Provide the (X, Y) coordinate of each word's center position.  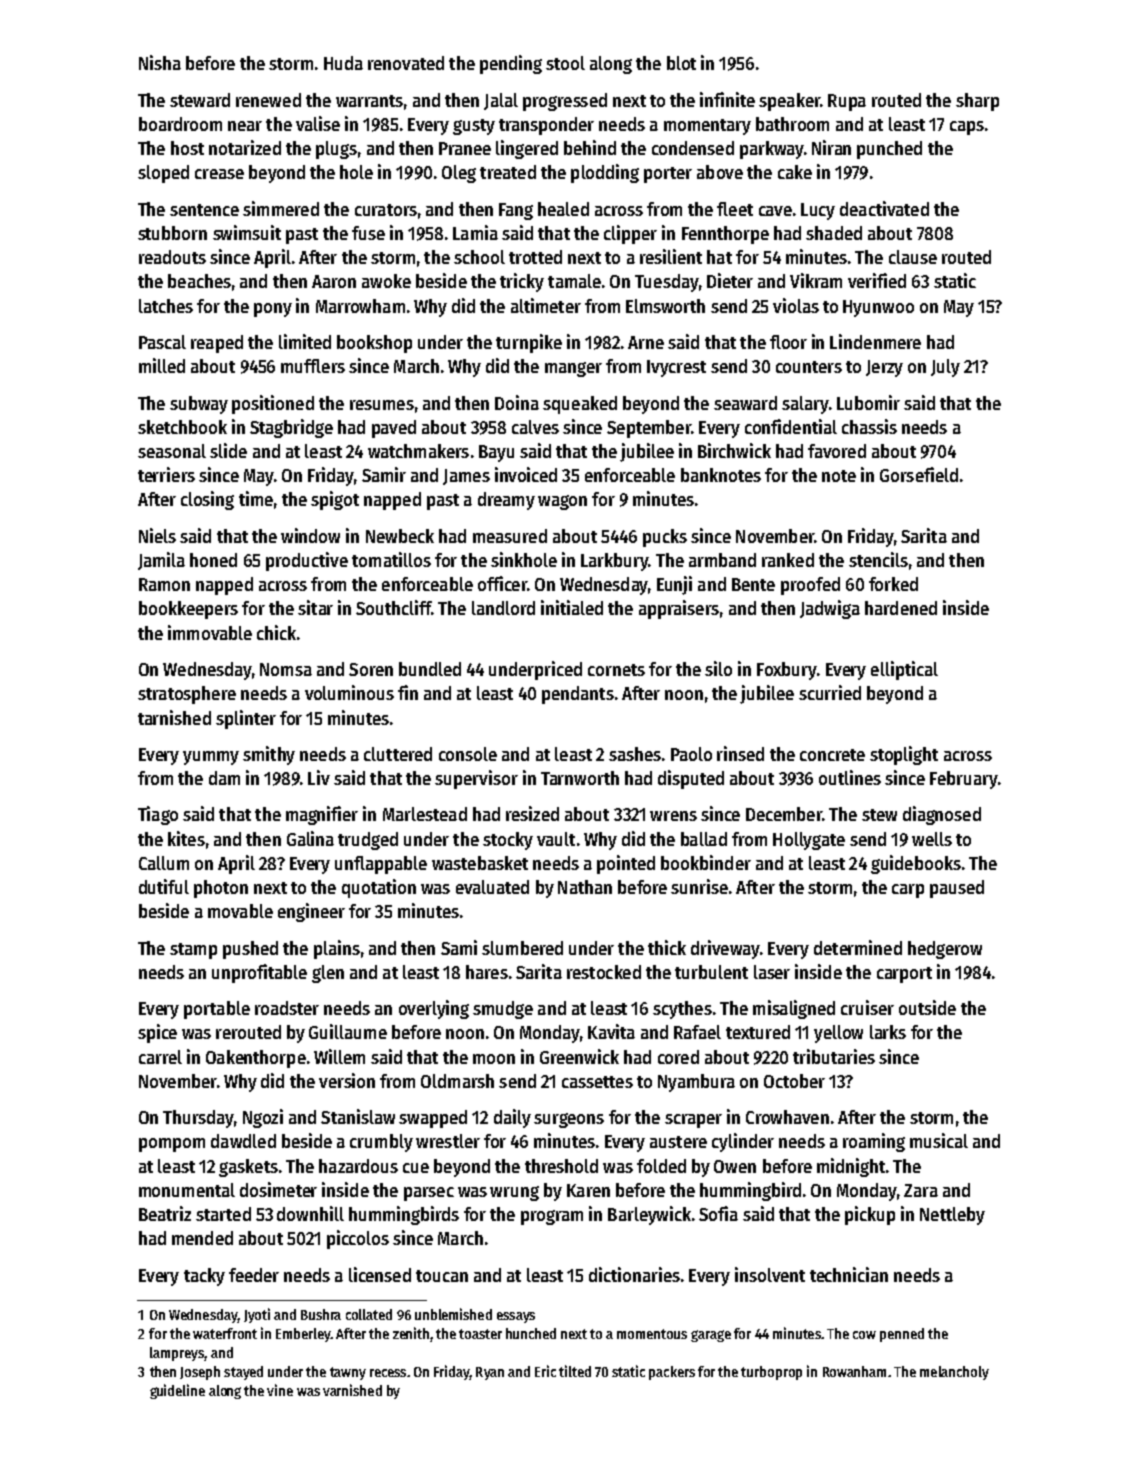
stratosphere (187, 695)
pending (511, 64)
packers (672, 1373)
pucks (665, 538)
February (963, 780)
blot (681, 63)
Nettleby (952, 1216)
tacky (204, 1277)
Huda (343, 63)
